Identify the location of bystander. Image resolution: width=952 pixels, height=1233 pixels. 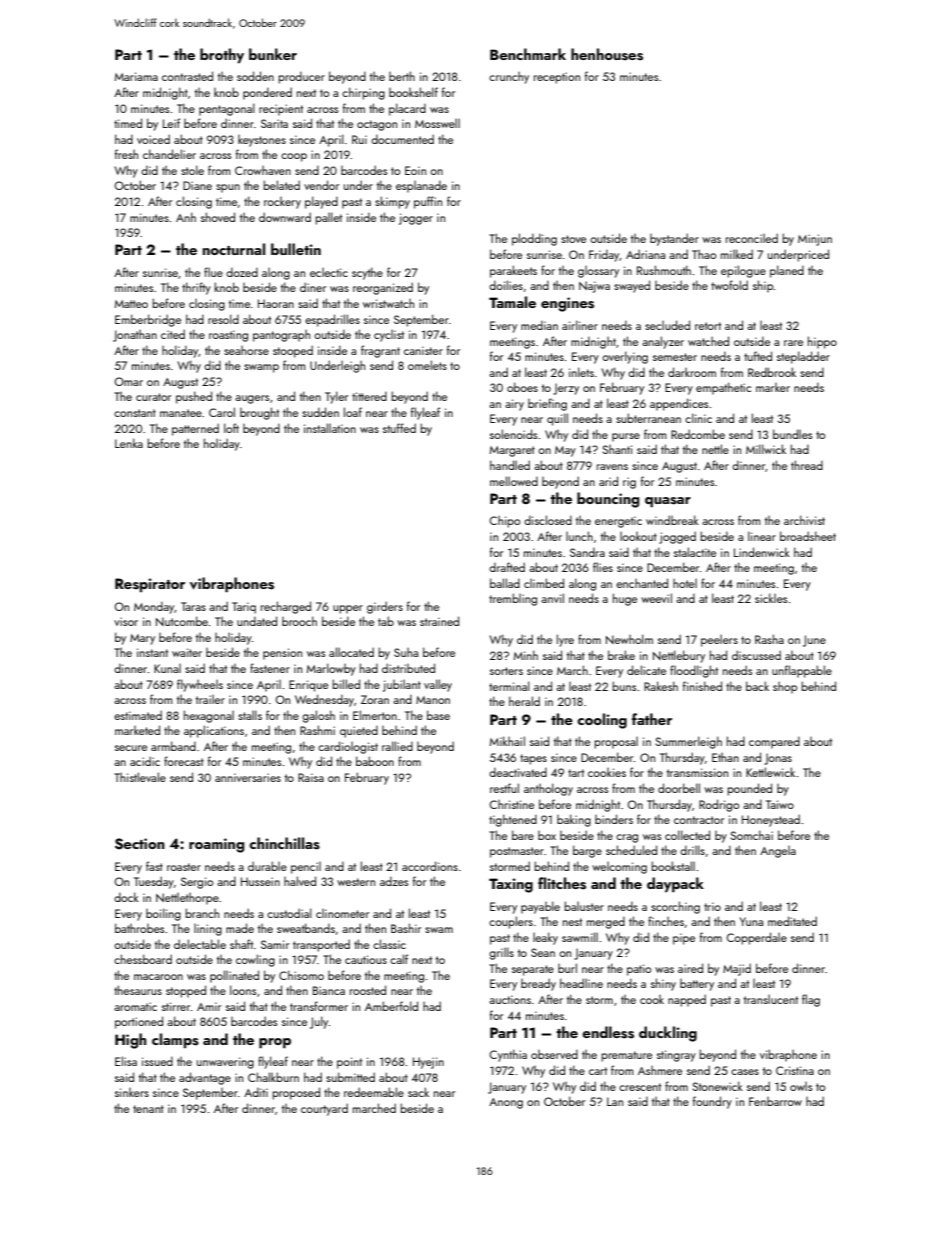
(674, 239).
